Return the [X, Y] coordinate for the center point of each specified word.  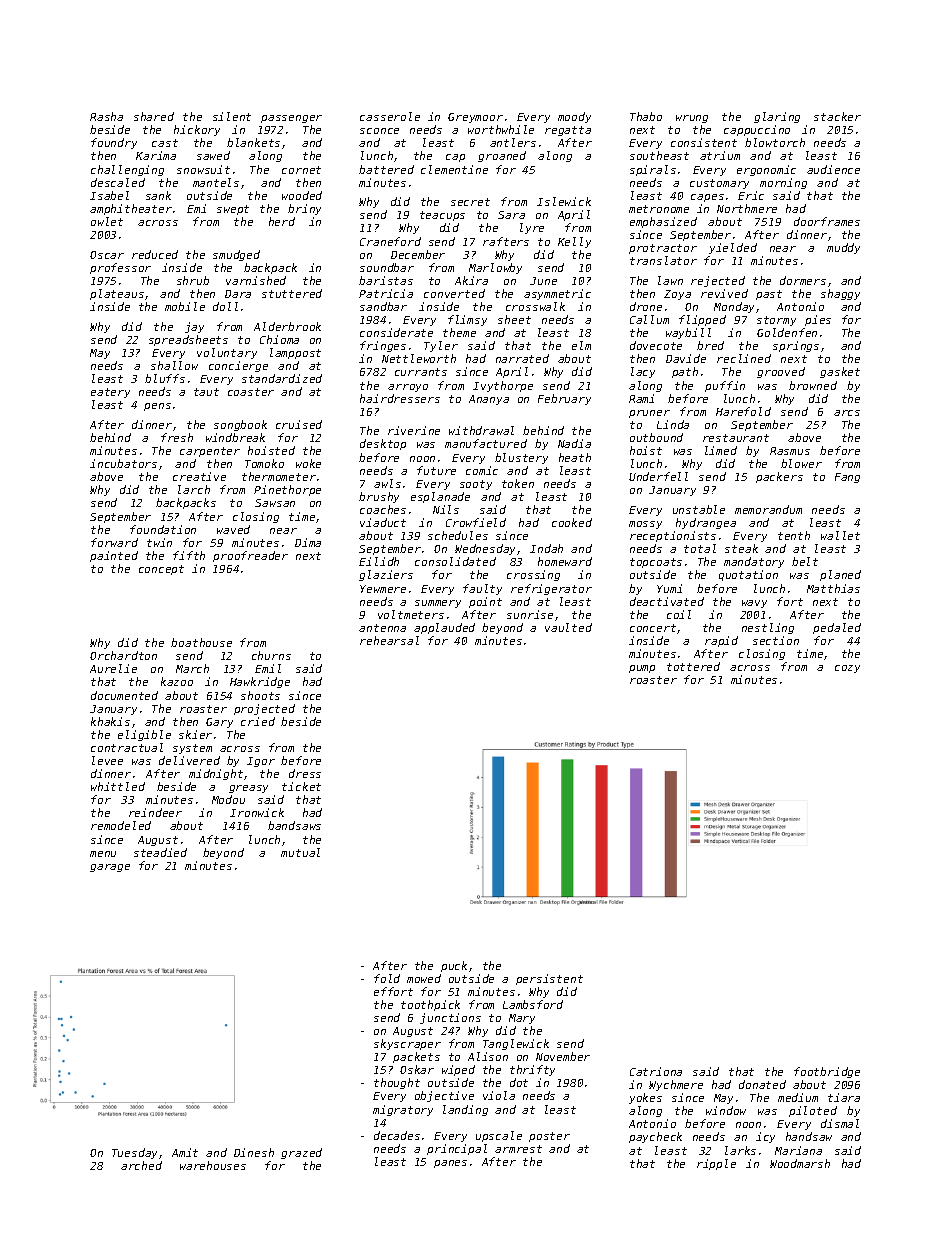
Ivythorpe [503, 386]
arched [141, 1165]
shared [154, 116]
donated [762, 1084]
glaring [777, 117]
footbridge [827, 1072]
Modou [228, 799]
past [769, 295]
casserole [390, 116]
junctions [450, 1018]
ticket [301, 786]
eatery [110, 393]
